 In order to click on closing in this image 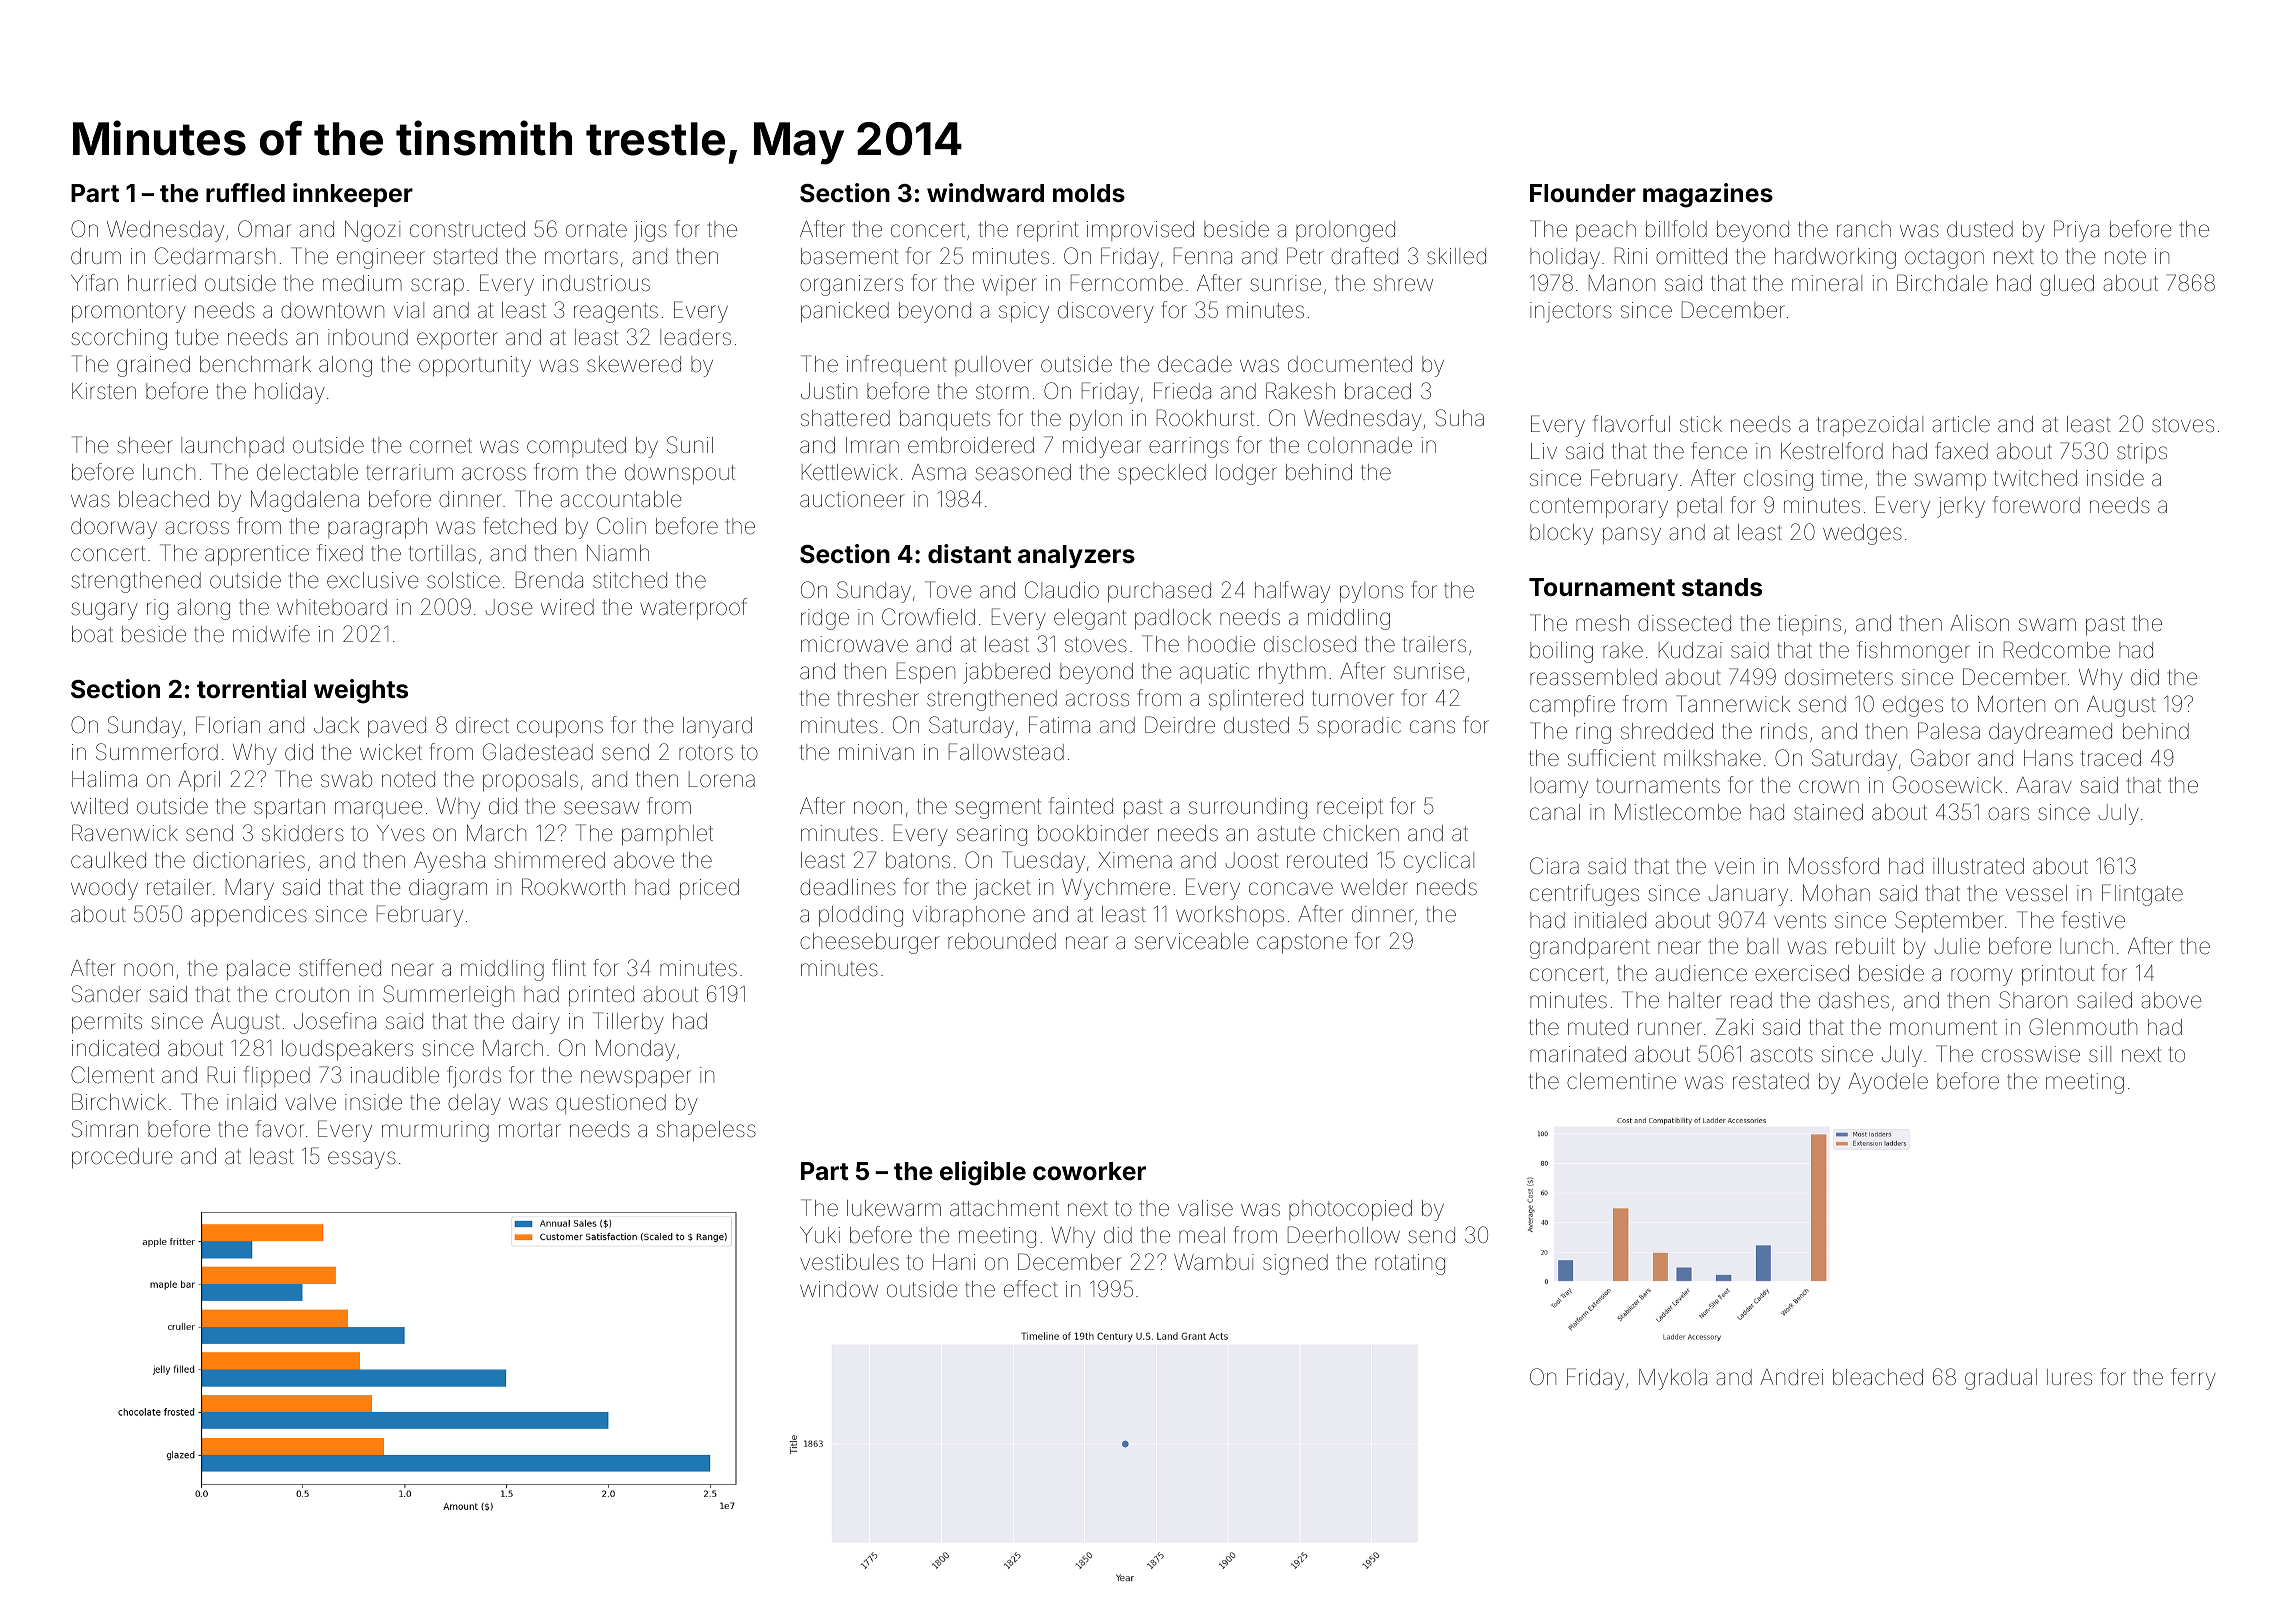, I will do `click(1778, 480)`.
